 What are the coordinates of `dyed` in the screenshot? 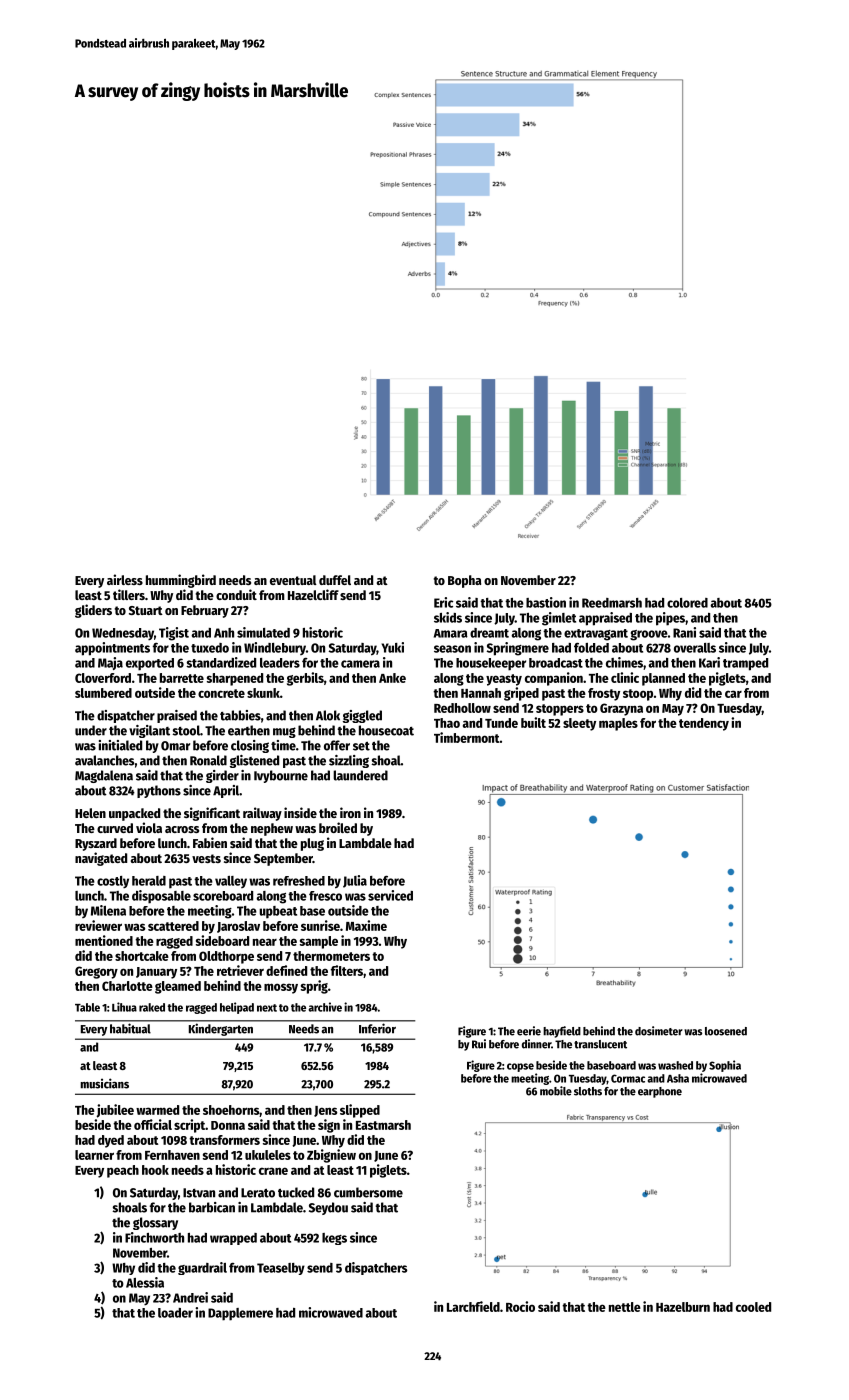 It's located at (111, 1141).
